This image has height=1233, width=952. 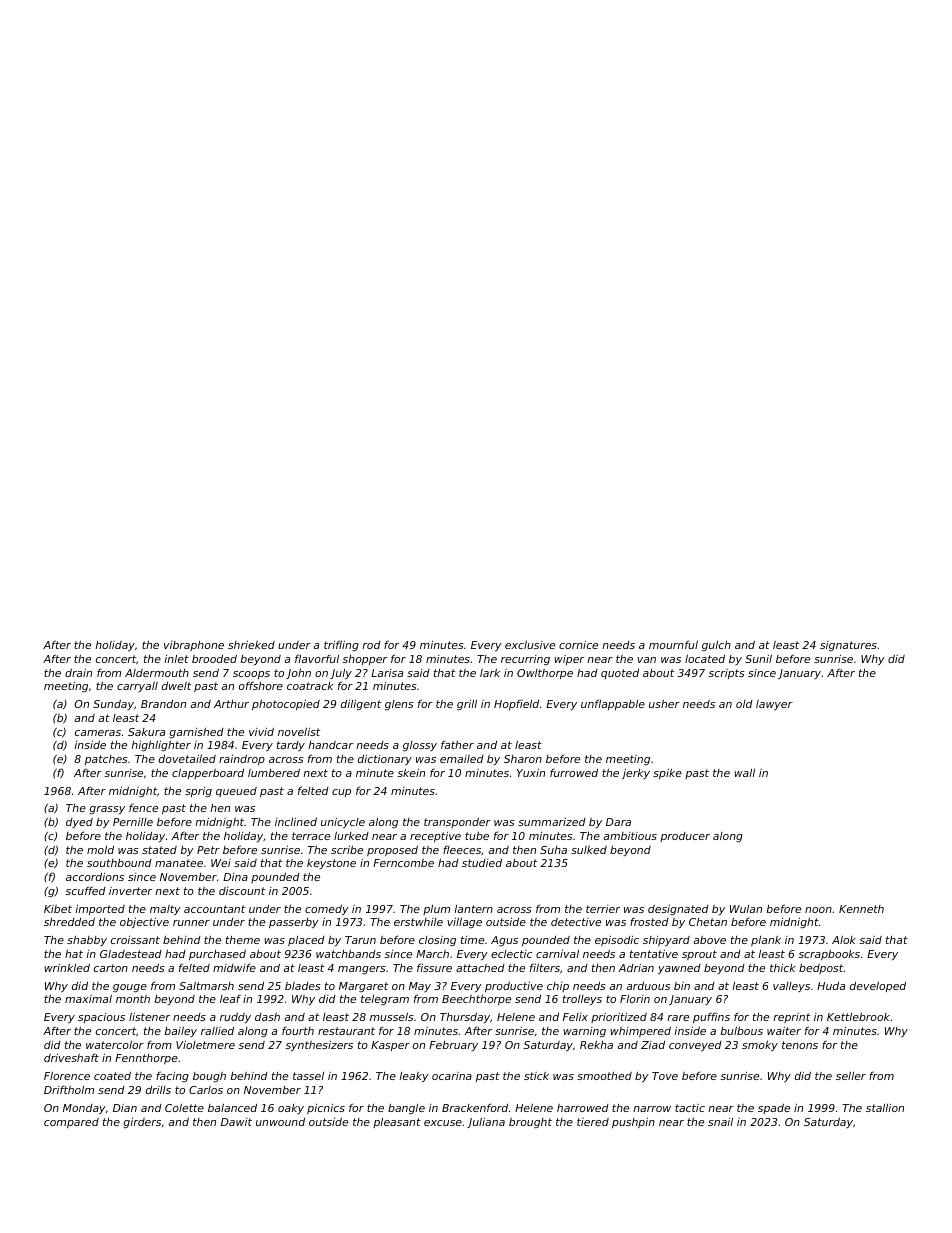 I want to click on studied, so click(x=482, y=863).
